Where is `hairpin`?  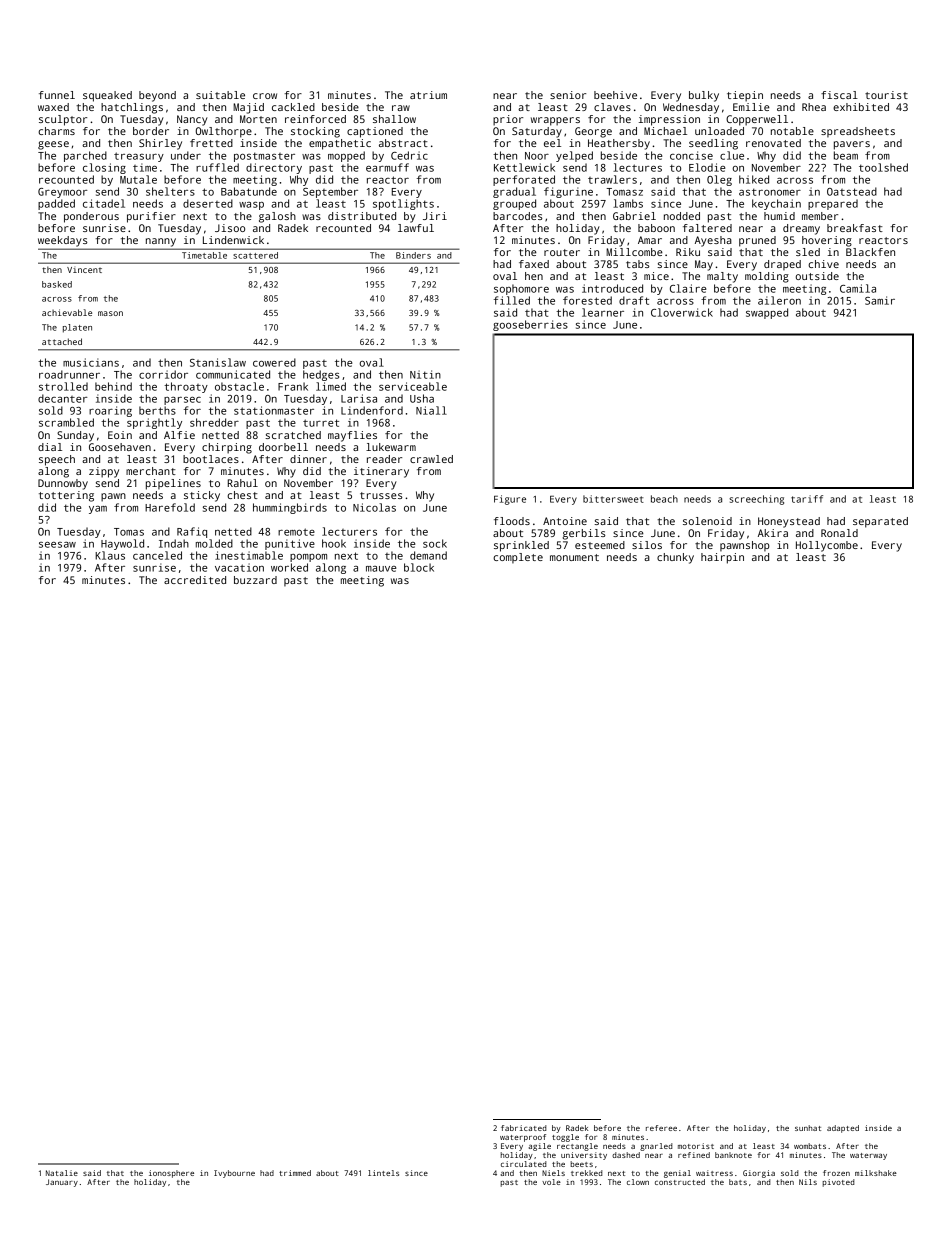 hairpin is located at coordinates (722, 558).
